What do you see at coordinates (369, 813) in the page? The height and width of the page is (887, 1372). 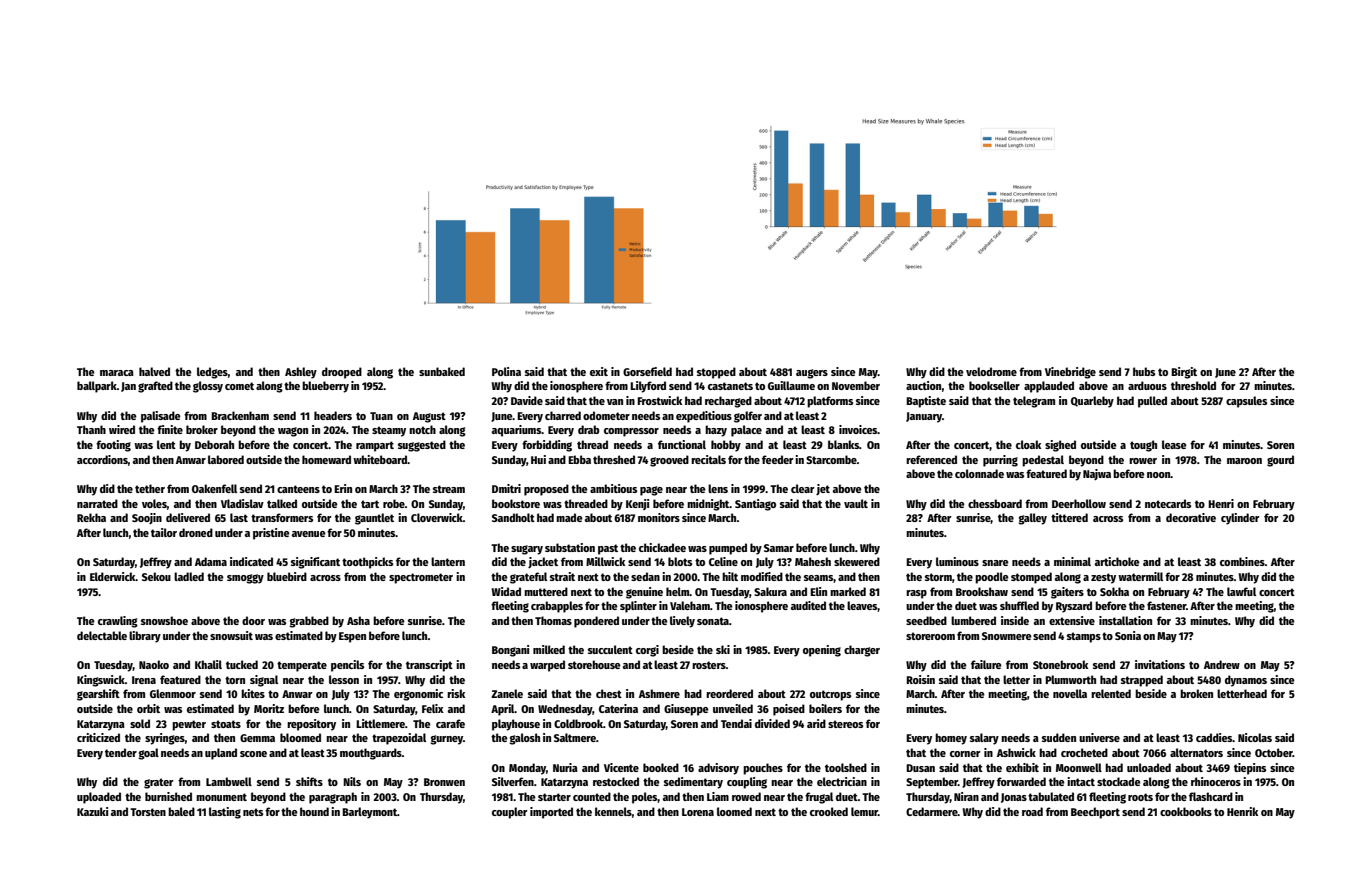 I see `Barleymont` at bounding box center [369, 813].
